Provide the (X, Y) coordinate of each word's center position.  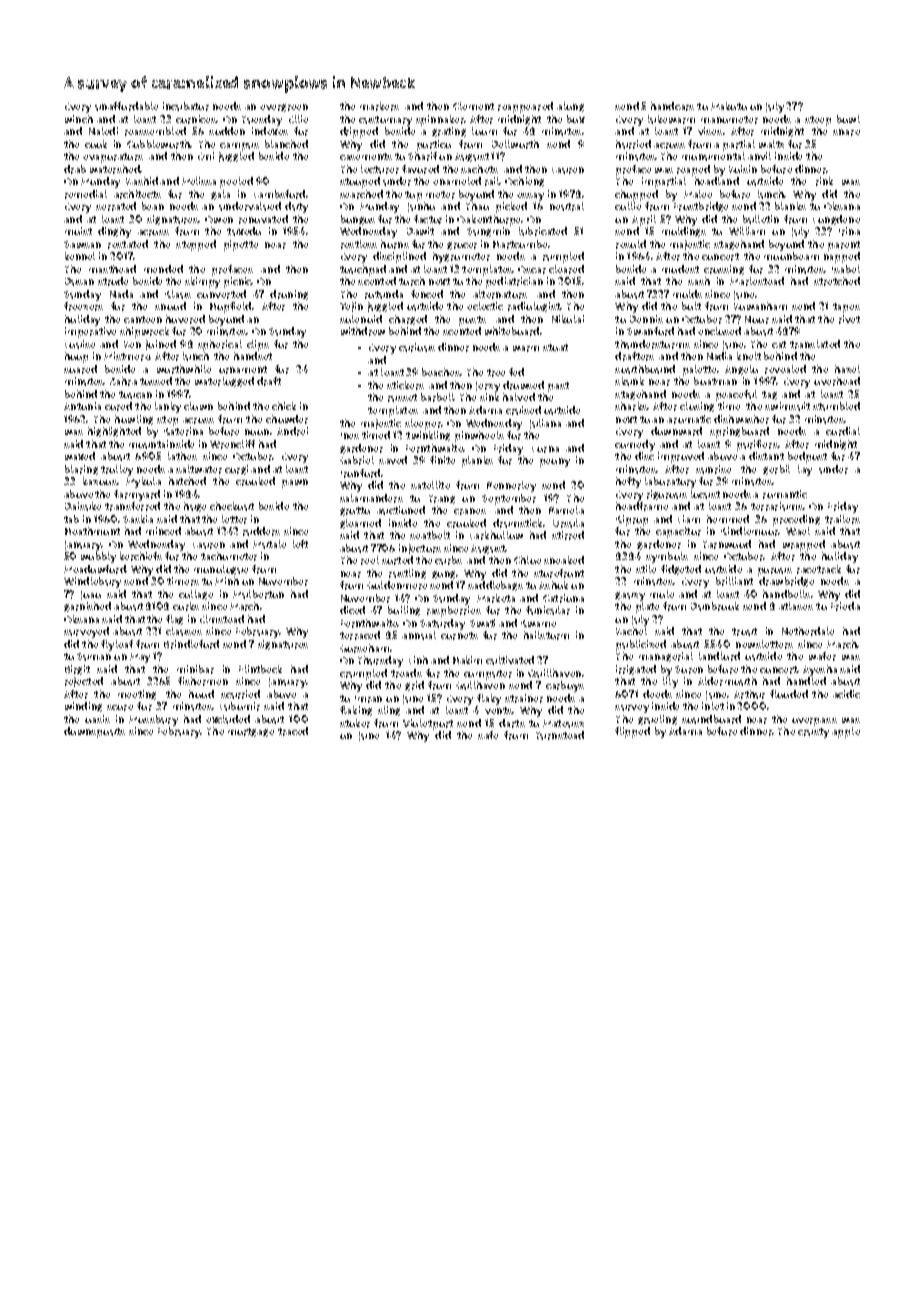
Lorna (545, 449)
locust (705, 494)
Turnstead (560, 735)
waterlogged (224, 382)
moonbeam (791, 256)
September (509, 499)
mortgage (251, 732)
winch (79, 119)
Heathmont (92, 531)
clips (258, 345)
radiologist (534, 307)
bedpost (807, 457)
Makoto (729, 106)
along (570, 107)
